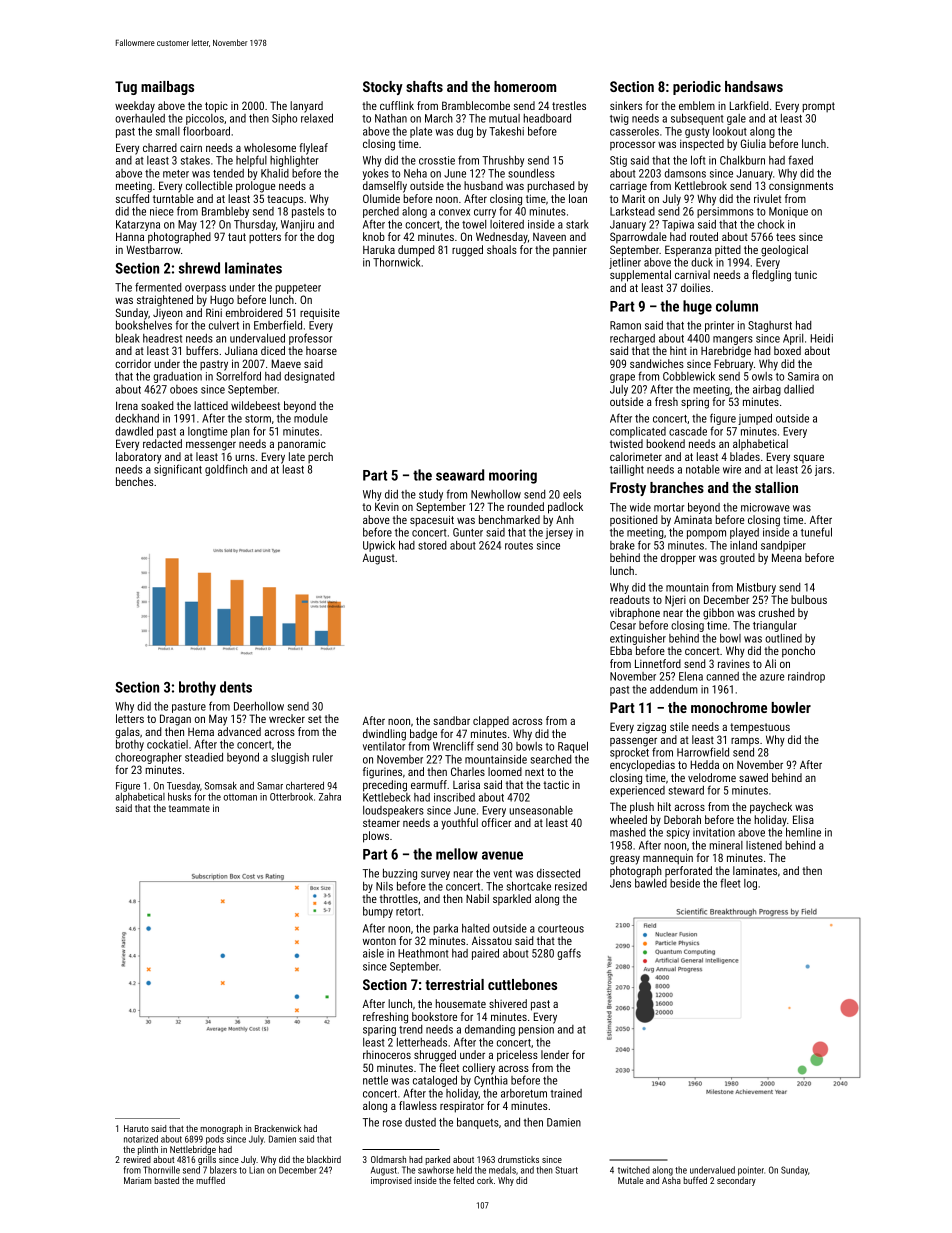  I want to click on Upwick, so click(379, 546).
